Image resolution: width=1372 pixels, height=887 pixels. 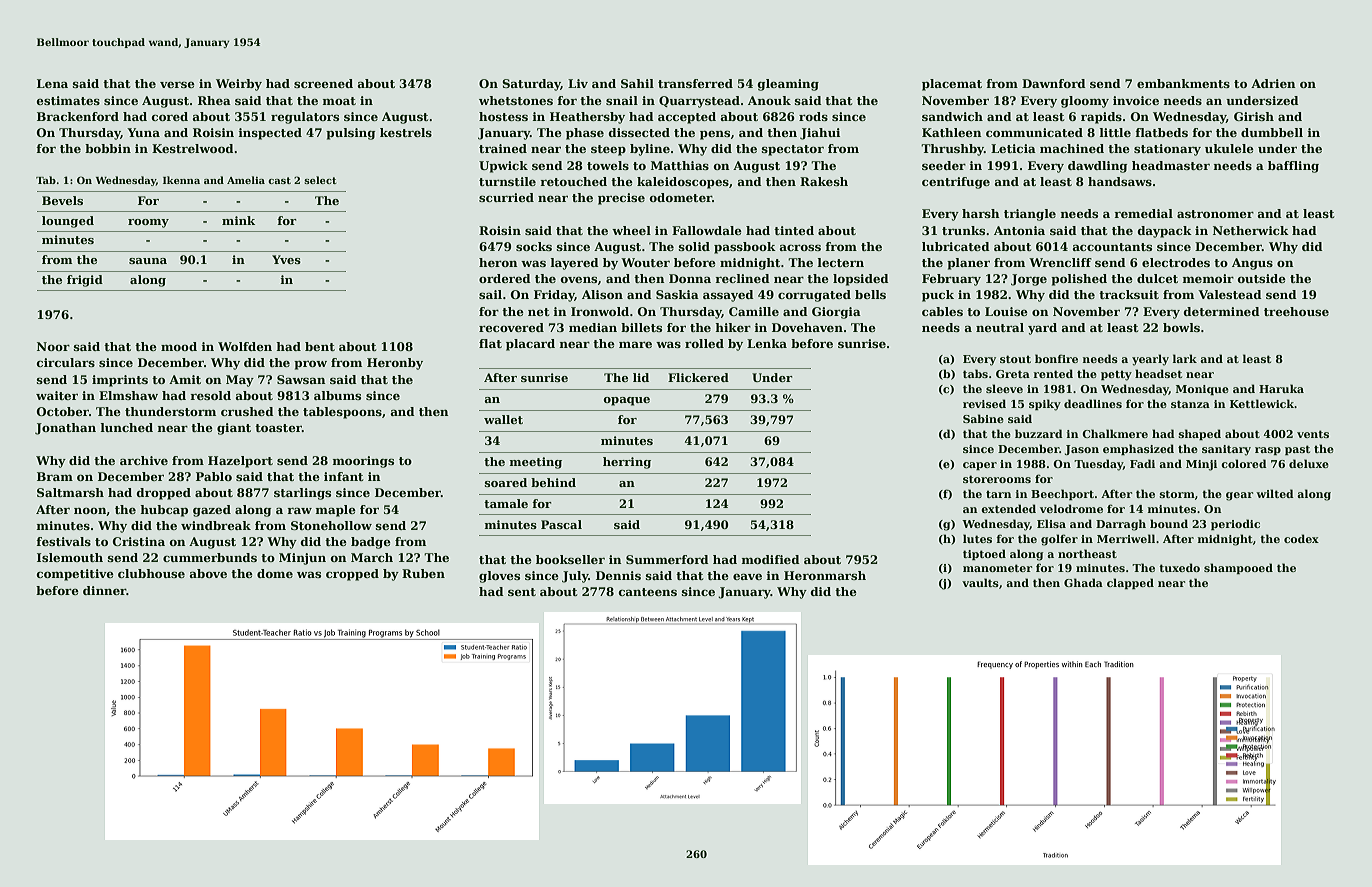 I want to click on baffling, so click(x=1293, y=167).
